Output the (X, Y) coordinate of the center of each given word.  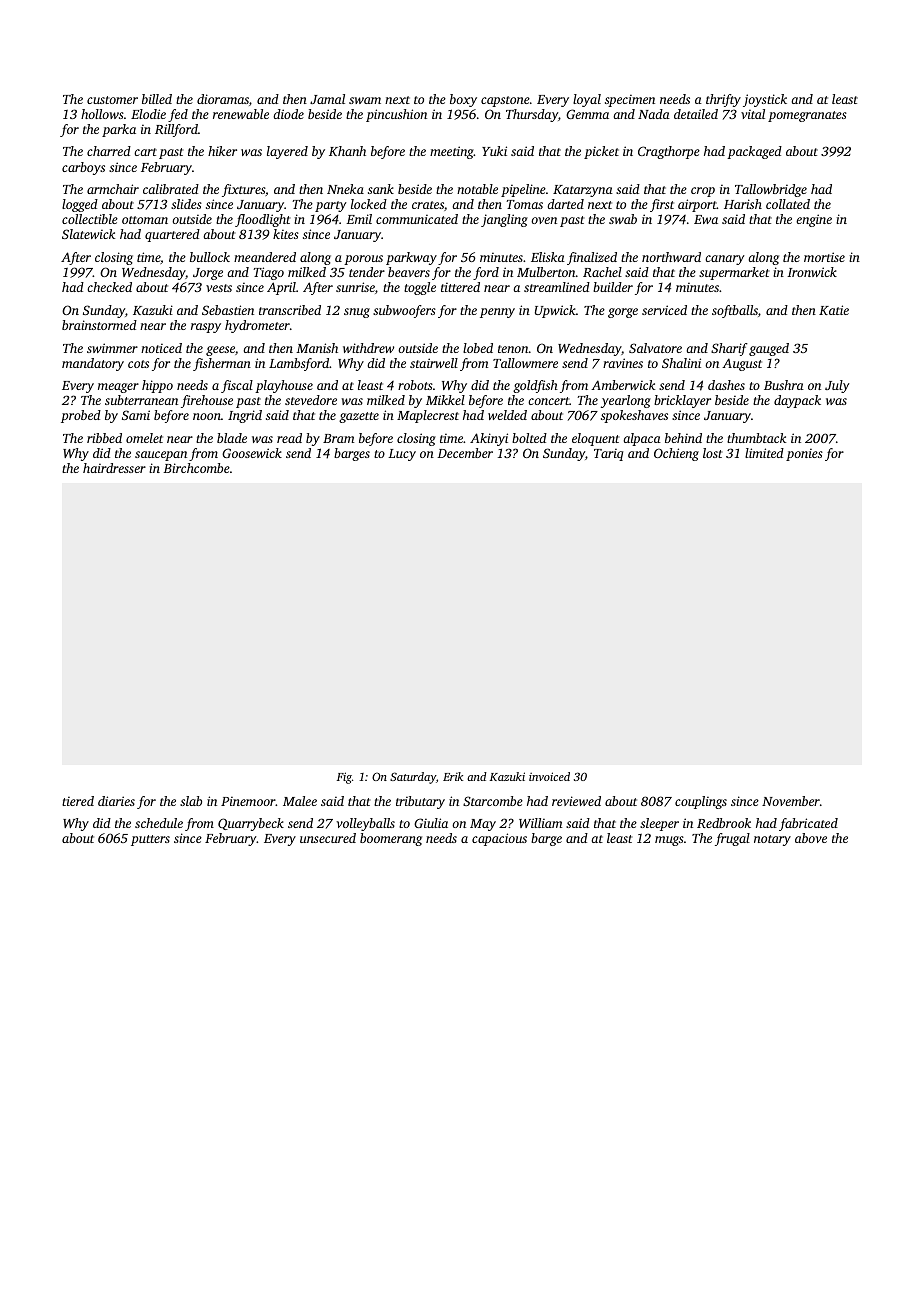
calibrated (171, 189)
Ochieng (676, 454)
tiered (78, 801)
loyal (587, 100)
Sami (136, 415)
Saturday (413, 778)
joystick (765, 100)
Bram (338, 438)
